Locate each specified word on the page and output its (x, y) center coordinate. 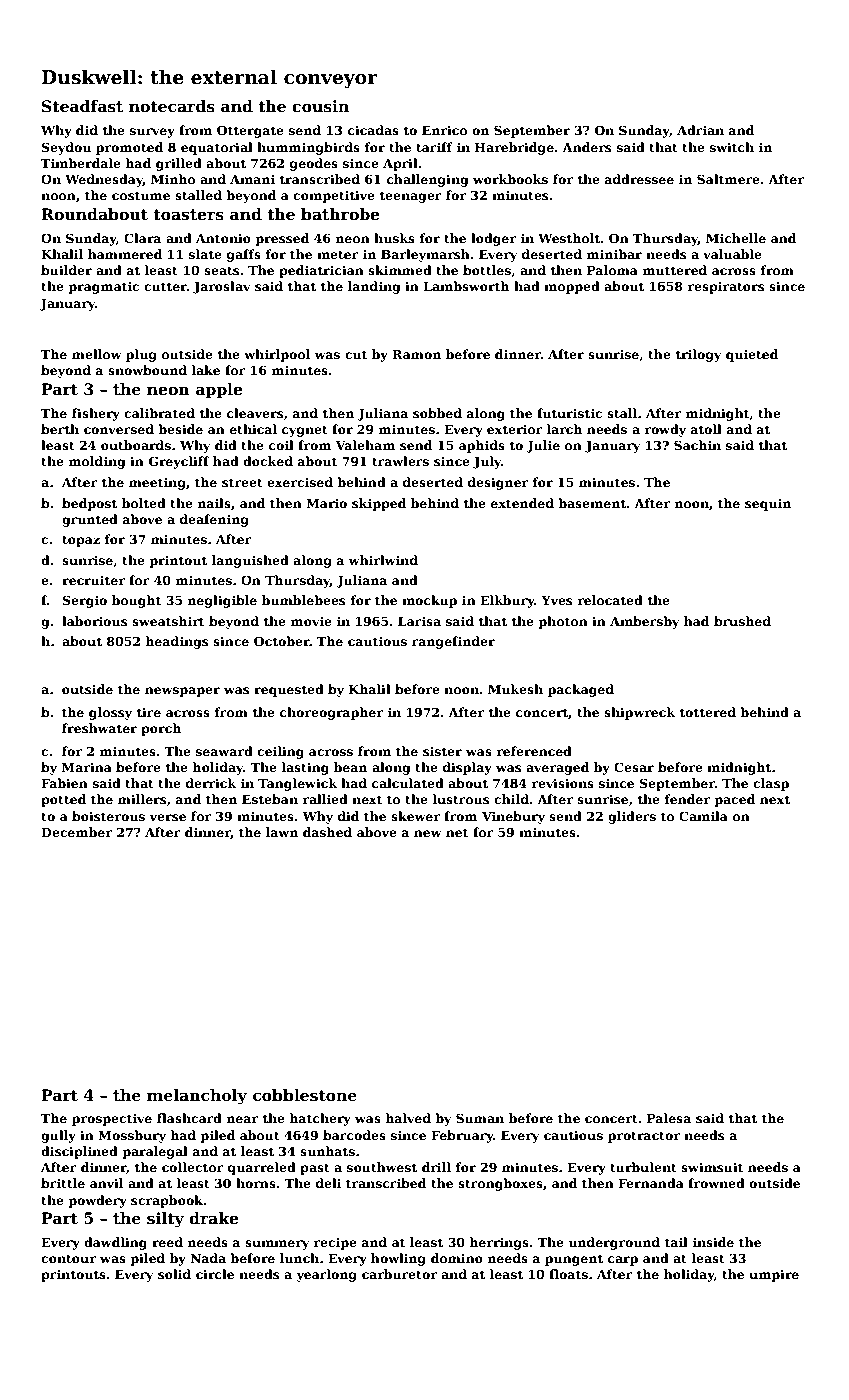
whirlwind (383, 560)
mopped (572, 287)
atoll (706, 429)
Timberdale (81, 163)
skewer (415, 816)
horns (256, 1183)
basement (592, 503)
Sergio (85, 601)
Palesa (669, 1118)
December (76, 832)
